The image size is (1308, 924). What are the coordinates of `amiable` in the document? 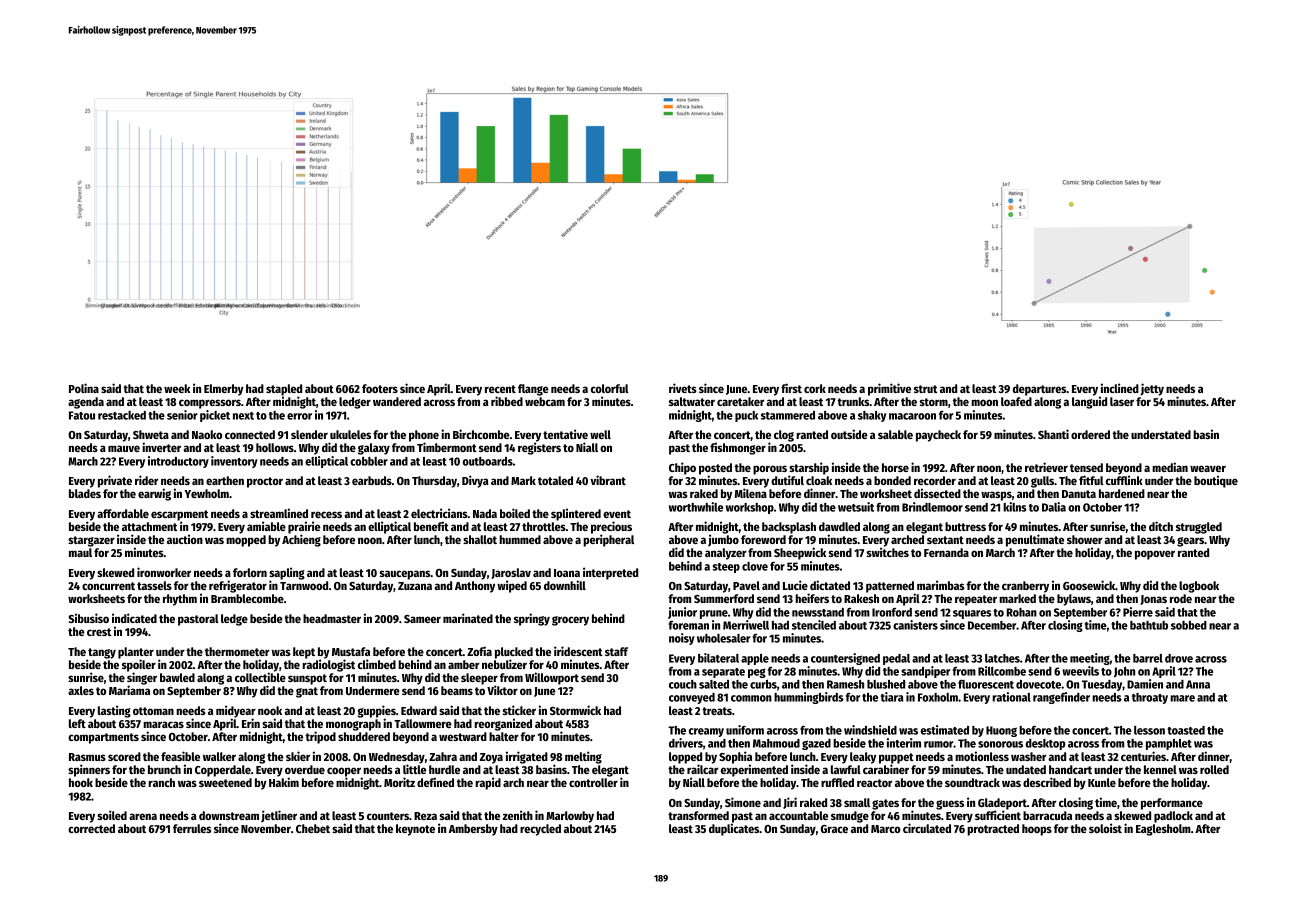 It's located at (266, 526).
